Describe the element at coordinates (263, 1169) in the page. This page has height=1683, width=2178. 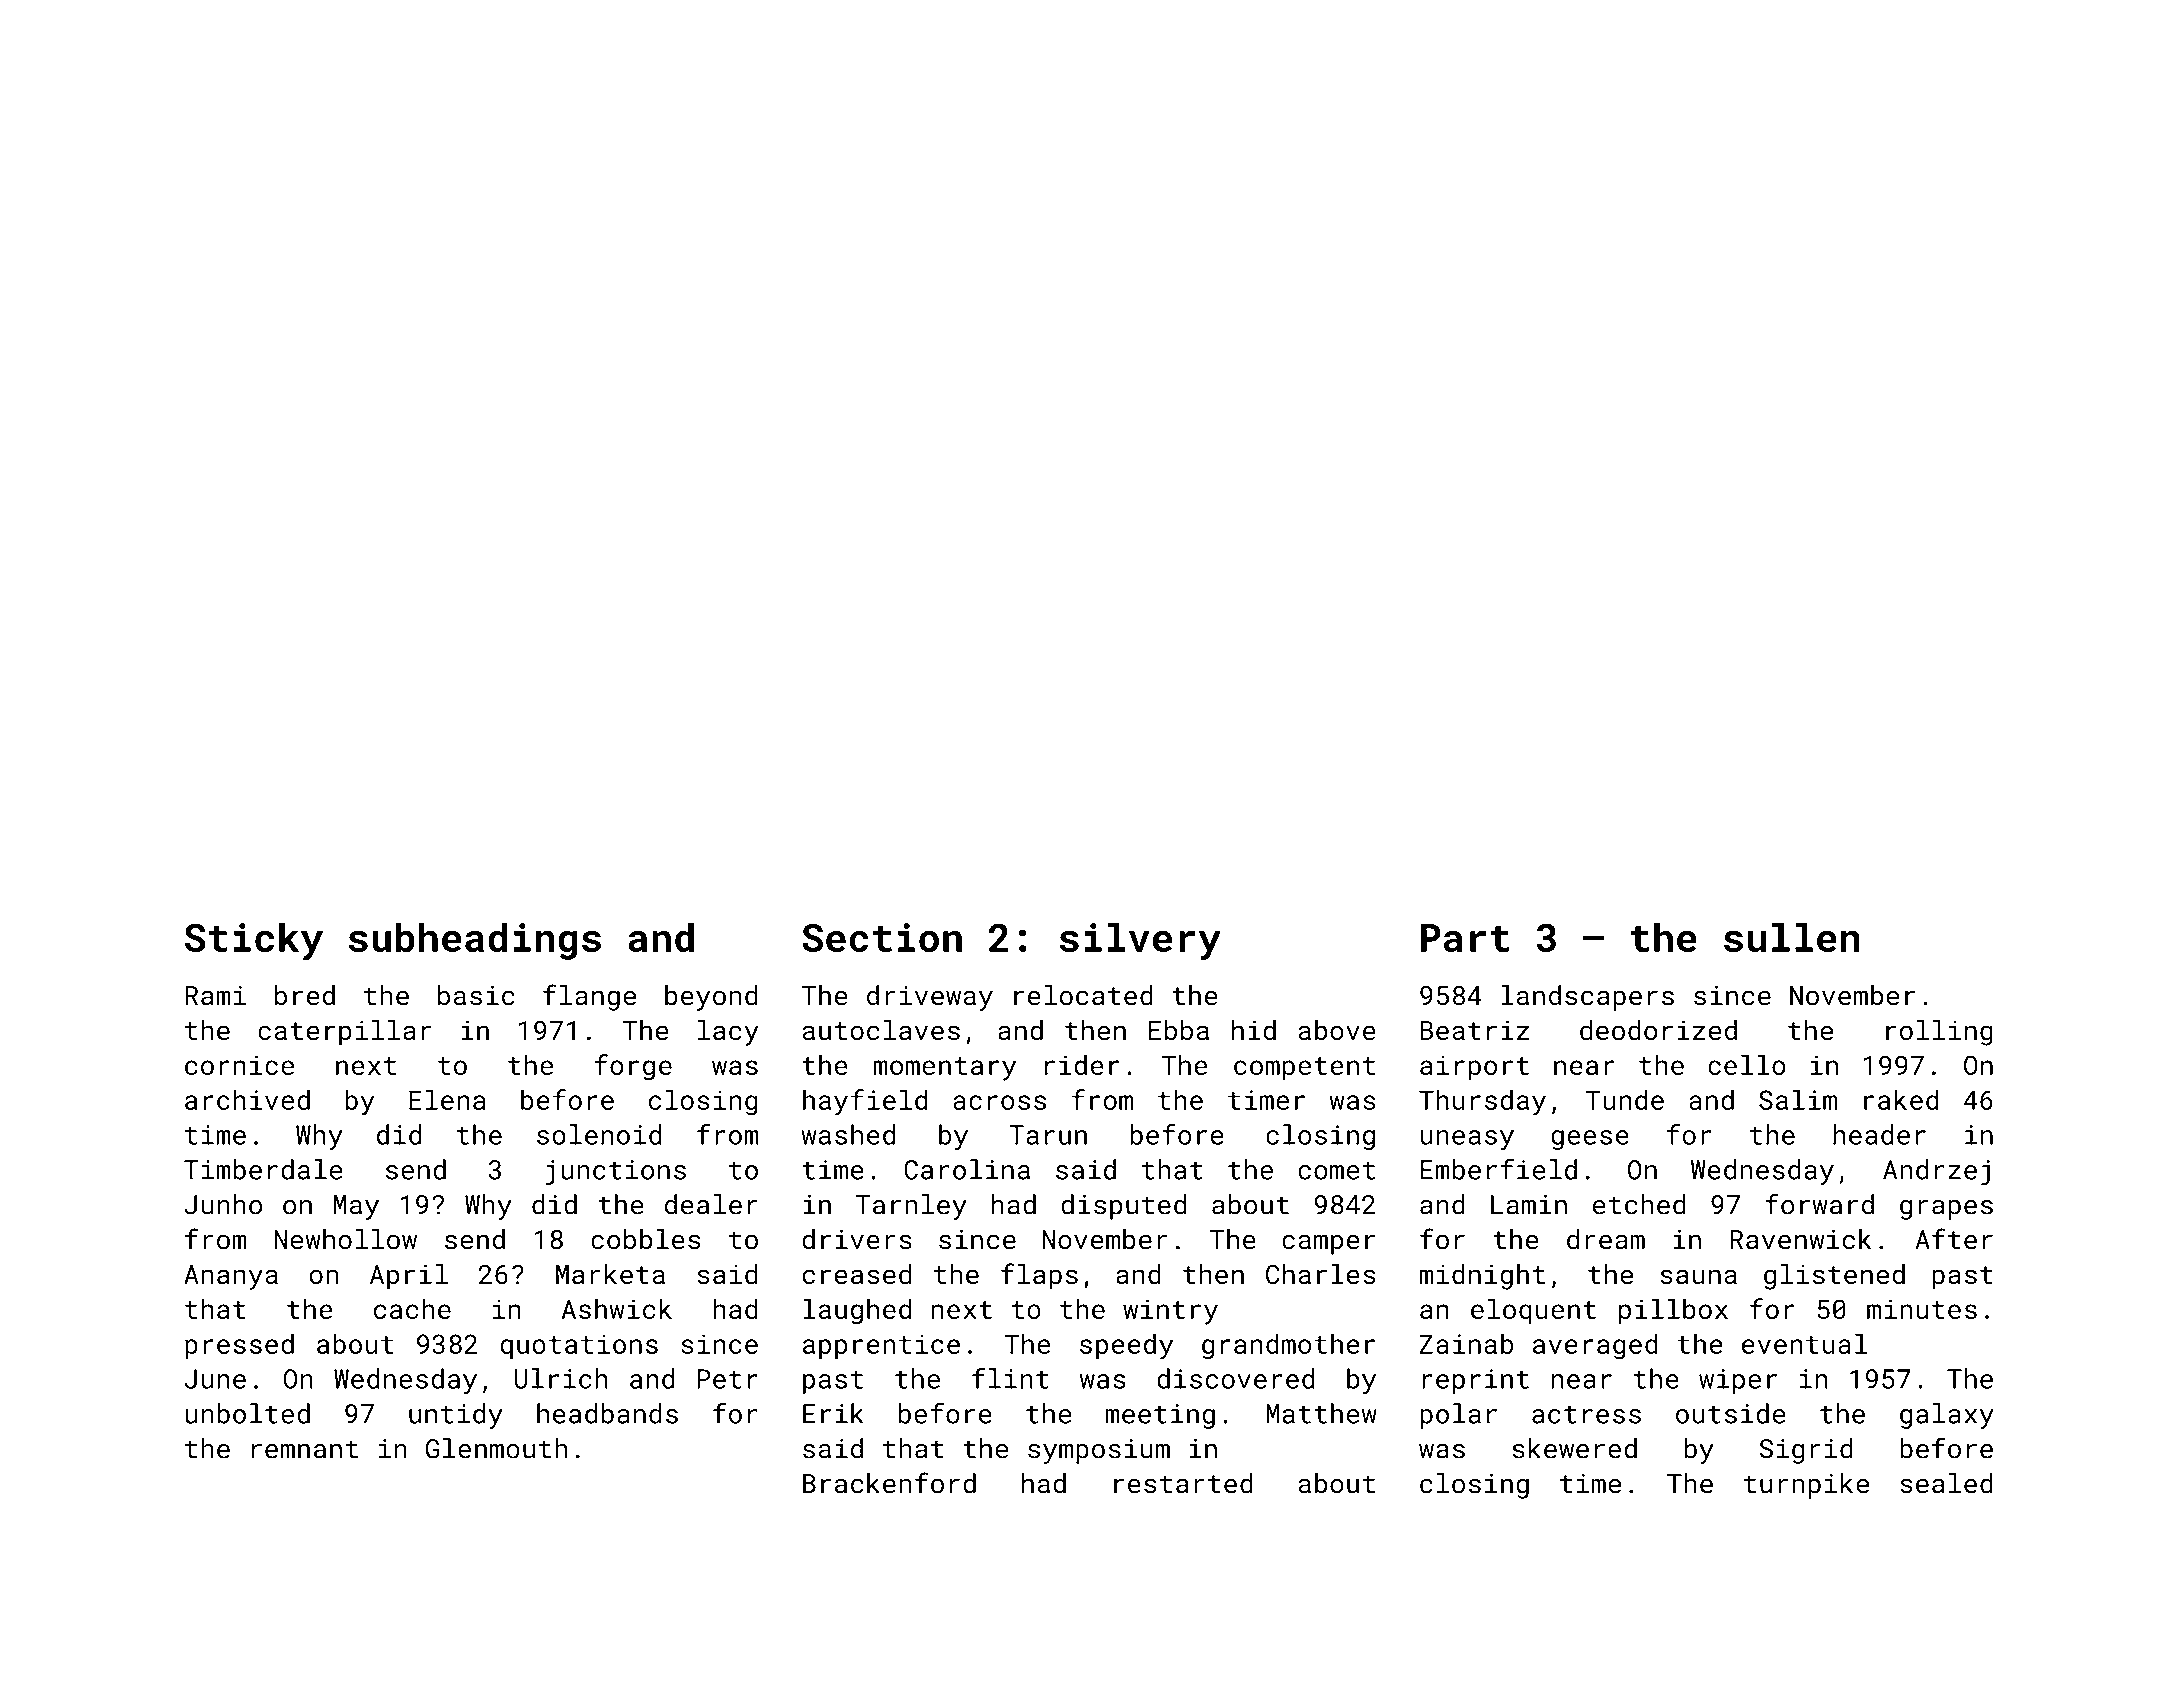
I see `Timberdale` at that location.
